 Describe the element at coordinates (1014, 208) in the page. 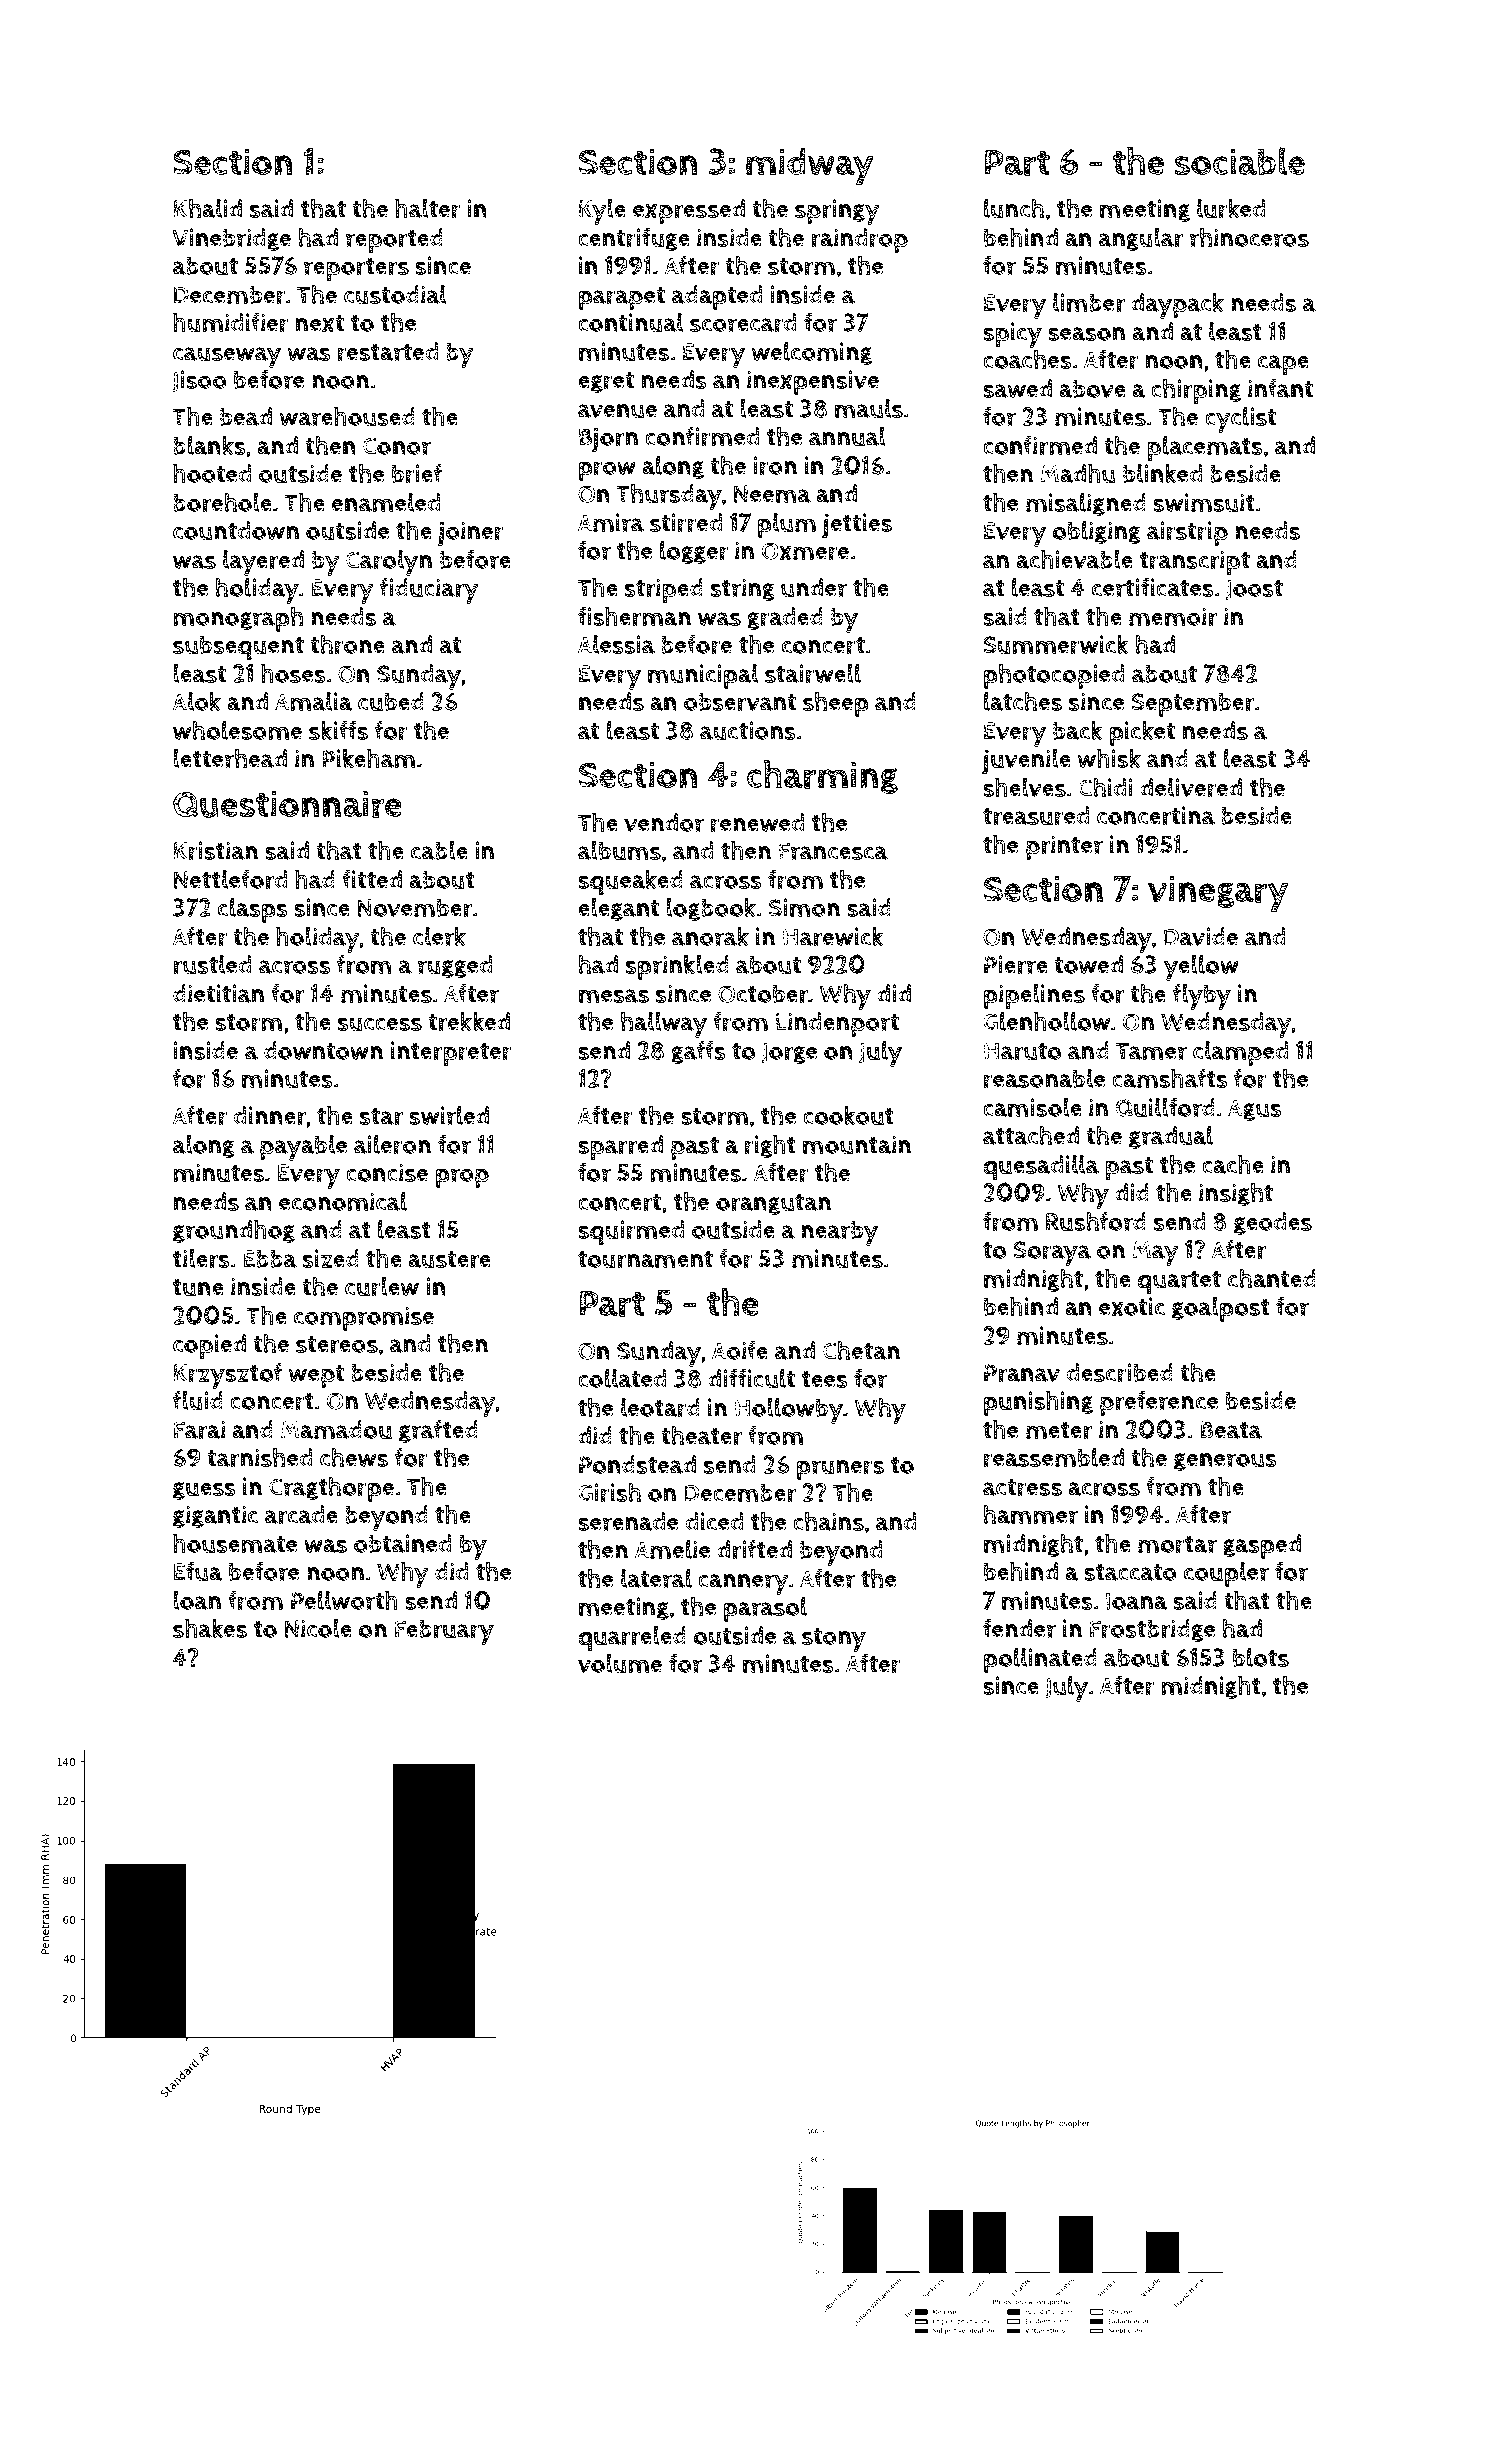

I see `lunch` at that location.
